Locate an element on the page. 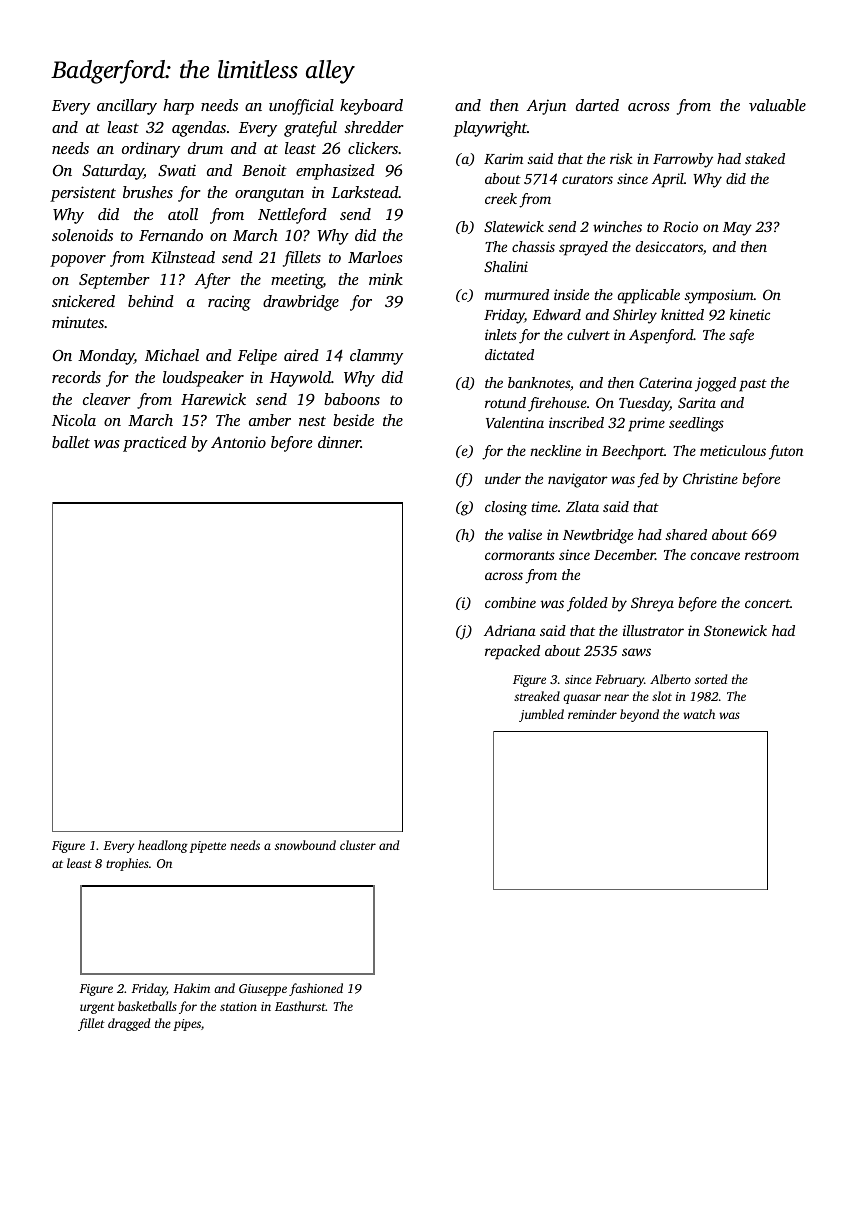  pipes is located at coordinates (187, 1025).
